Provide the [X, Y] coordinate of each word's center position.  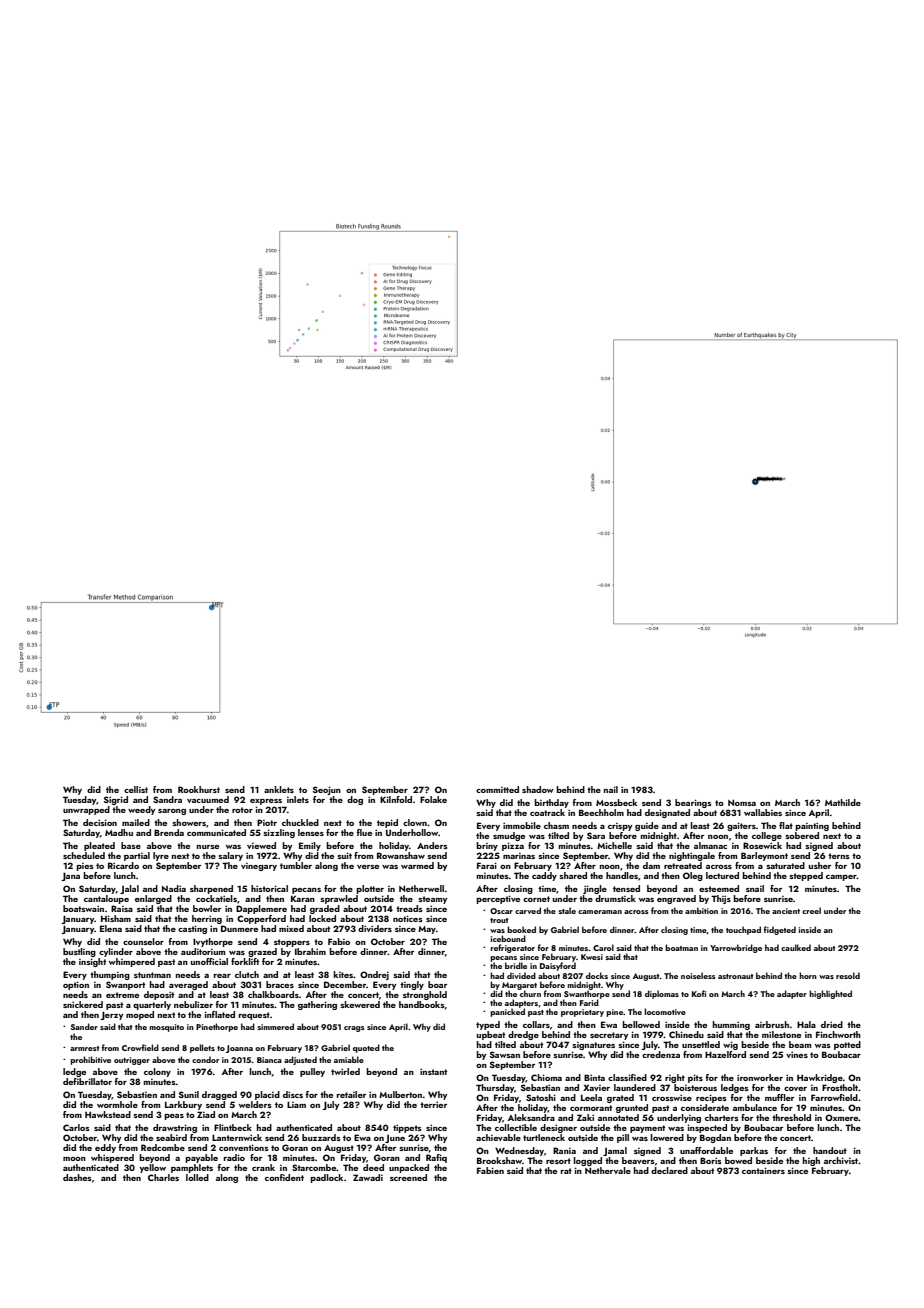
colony [157, 1072]
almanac [710, 845]
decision [100, 822]
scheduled [84, 855]
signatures [593, 1046]
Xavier [596, 1087]
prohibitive [90, 1060]
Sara [596, 835]
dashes [77, 1177]
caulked [796, 947]
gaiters [741, 826]
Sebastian [540, 1087]
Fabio [339, 941]
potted [847, 1045]
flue [364, 832]
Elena [111, 928]
